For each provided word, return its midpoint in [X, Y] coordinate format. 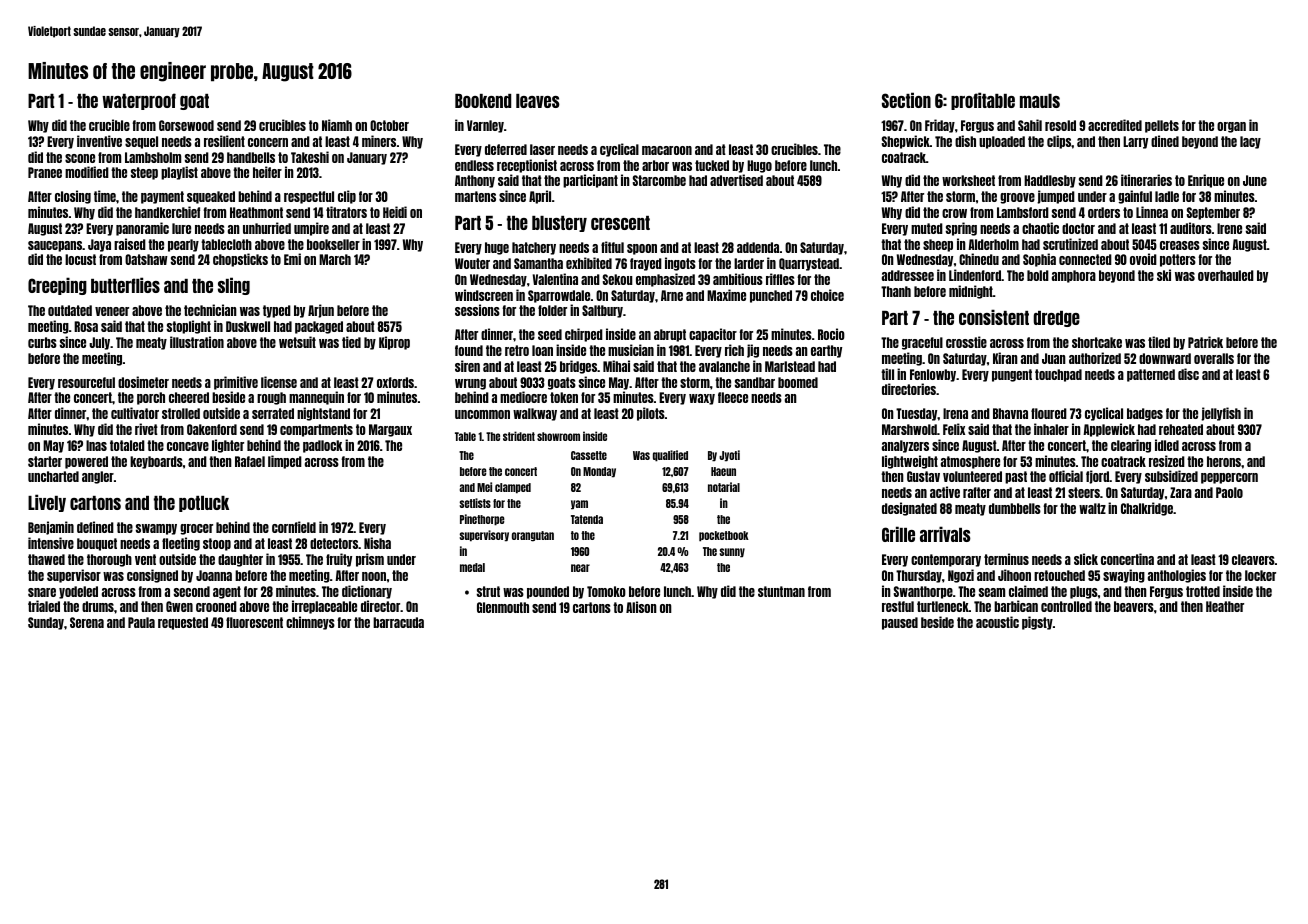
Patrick [1205, 342]
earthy [826, 351]
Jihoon [1014, 575]
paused [900, 623]
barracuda [398, 622]
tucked [712, 165]
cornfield [294, 527]
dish [965, 141]
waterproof [139, 101]
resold [1060, 125]
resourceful [86, 382]
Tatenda [587, 519]
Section [906, 100]
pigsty [1037, 623]
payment [162, 197]
